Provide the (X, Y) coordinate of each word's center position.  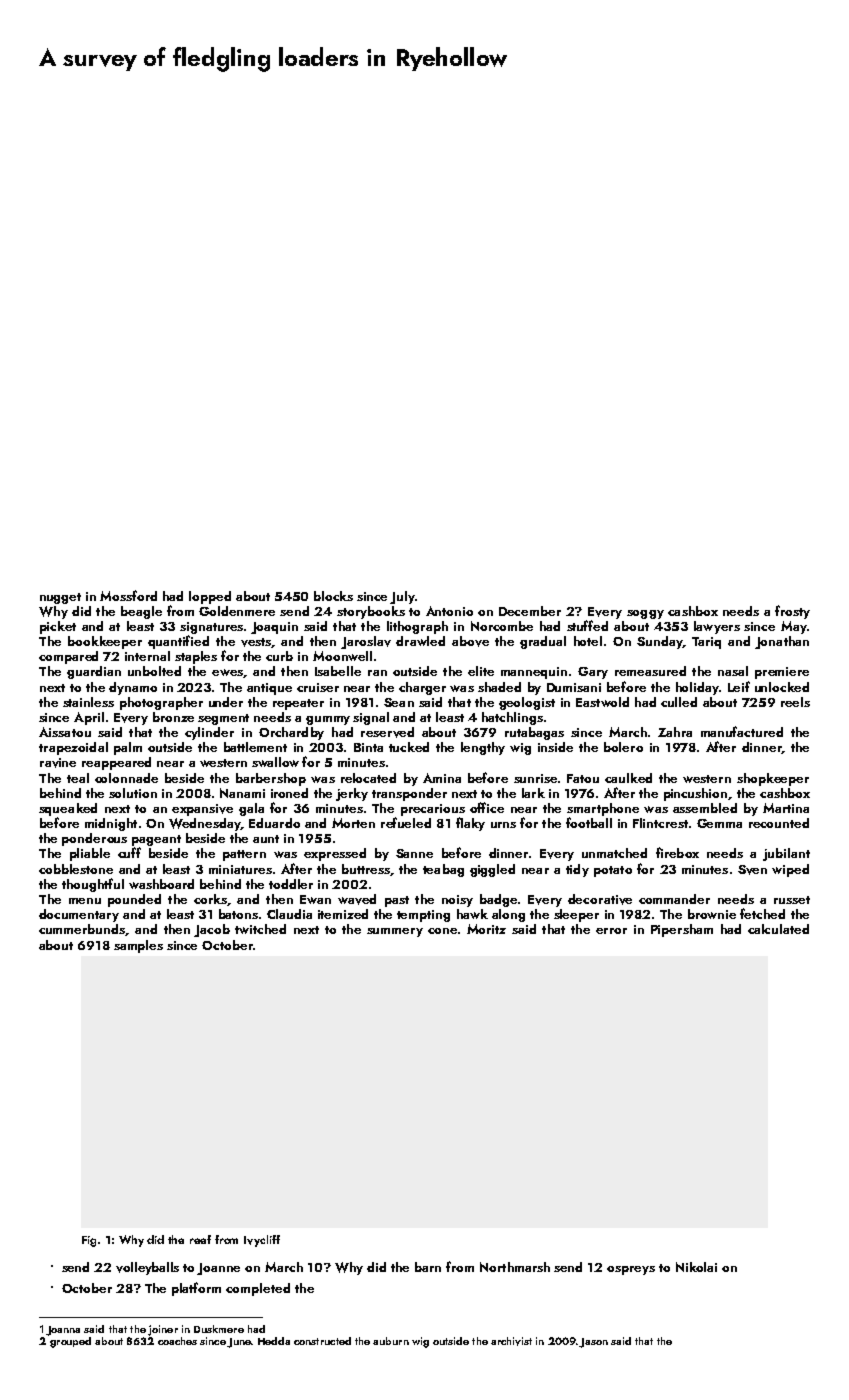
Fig (89, 1241)
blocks (333, 596)
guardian (94, 672)
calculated (778, 929)
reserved (387, 732)
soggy (645, 614)
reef (200, 1239)
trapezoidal (73, 748)
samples (138, 946)
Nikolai (696, 1267)
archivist (511, 1341)
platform (196, 1289)
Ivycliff (262, 1241)
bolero (623, 747)
